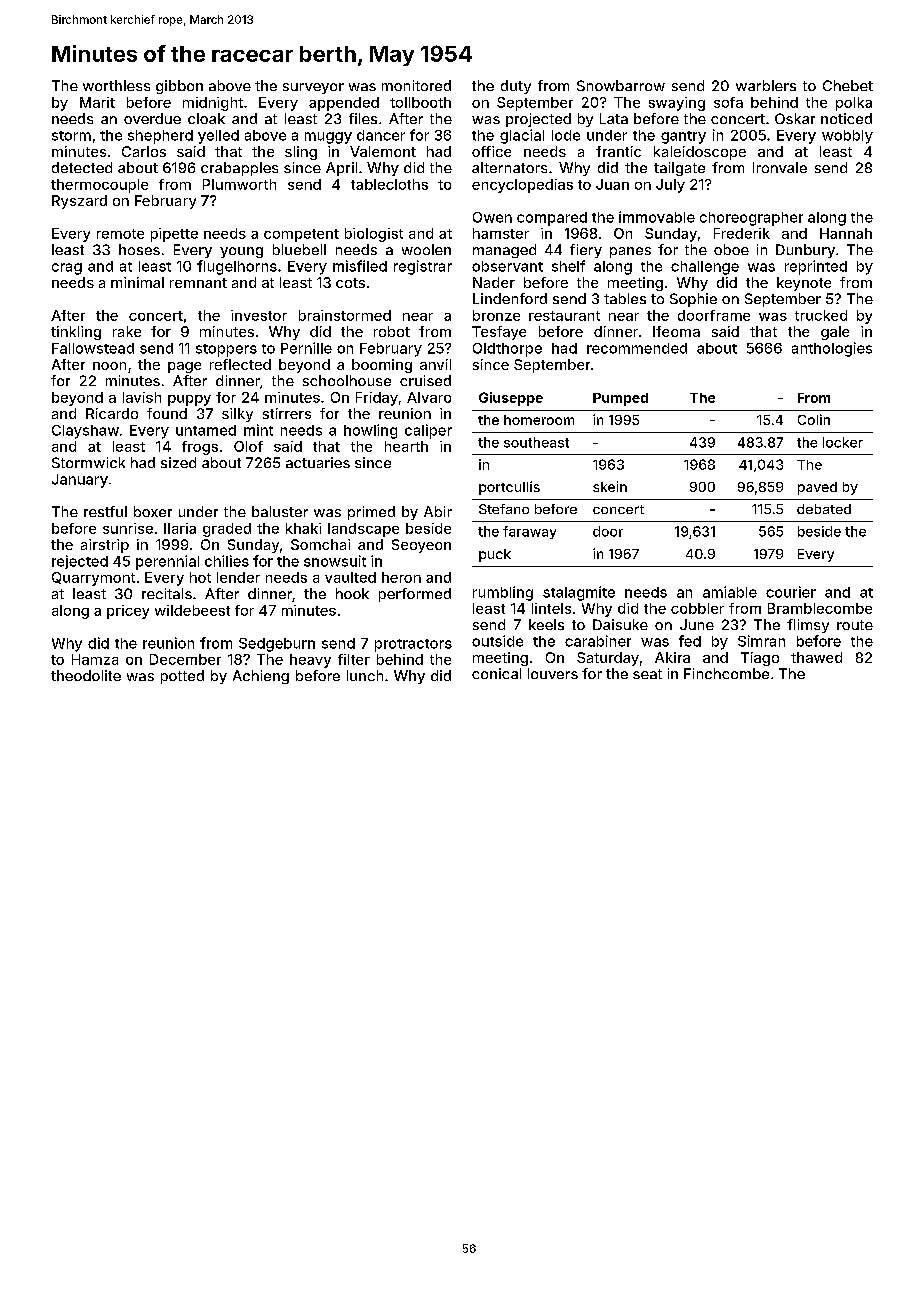 This page has width=924, height=1308. I want to click on worthless, so click(116, 85).
